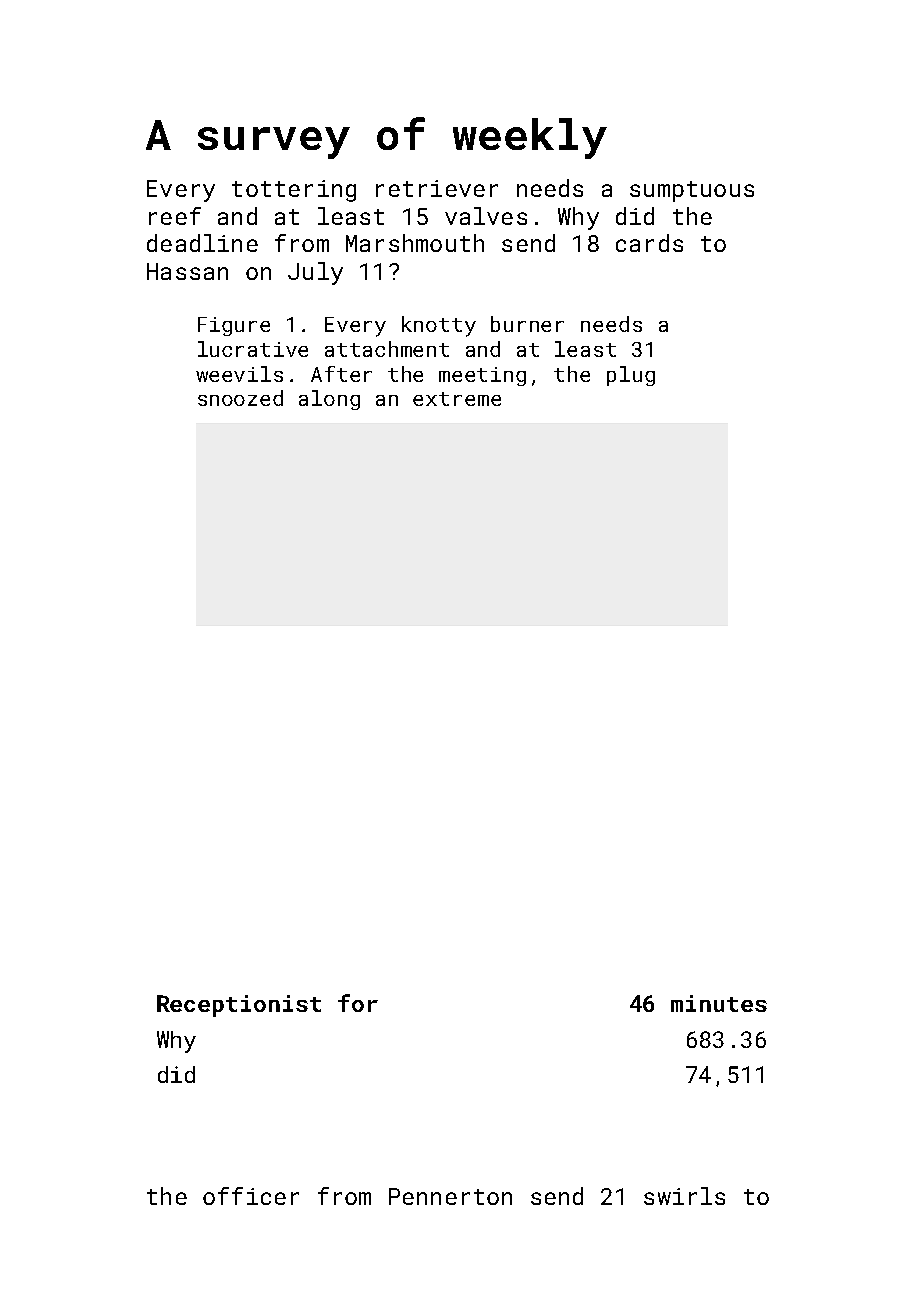 The height and width of the image is (1311, 924). What do you see at coordinates (719, 1003) in the image?
I see `minutes` at bounding box center [719, 1003].
